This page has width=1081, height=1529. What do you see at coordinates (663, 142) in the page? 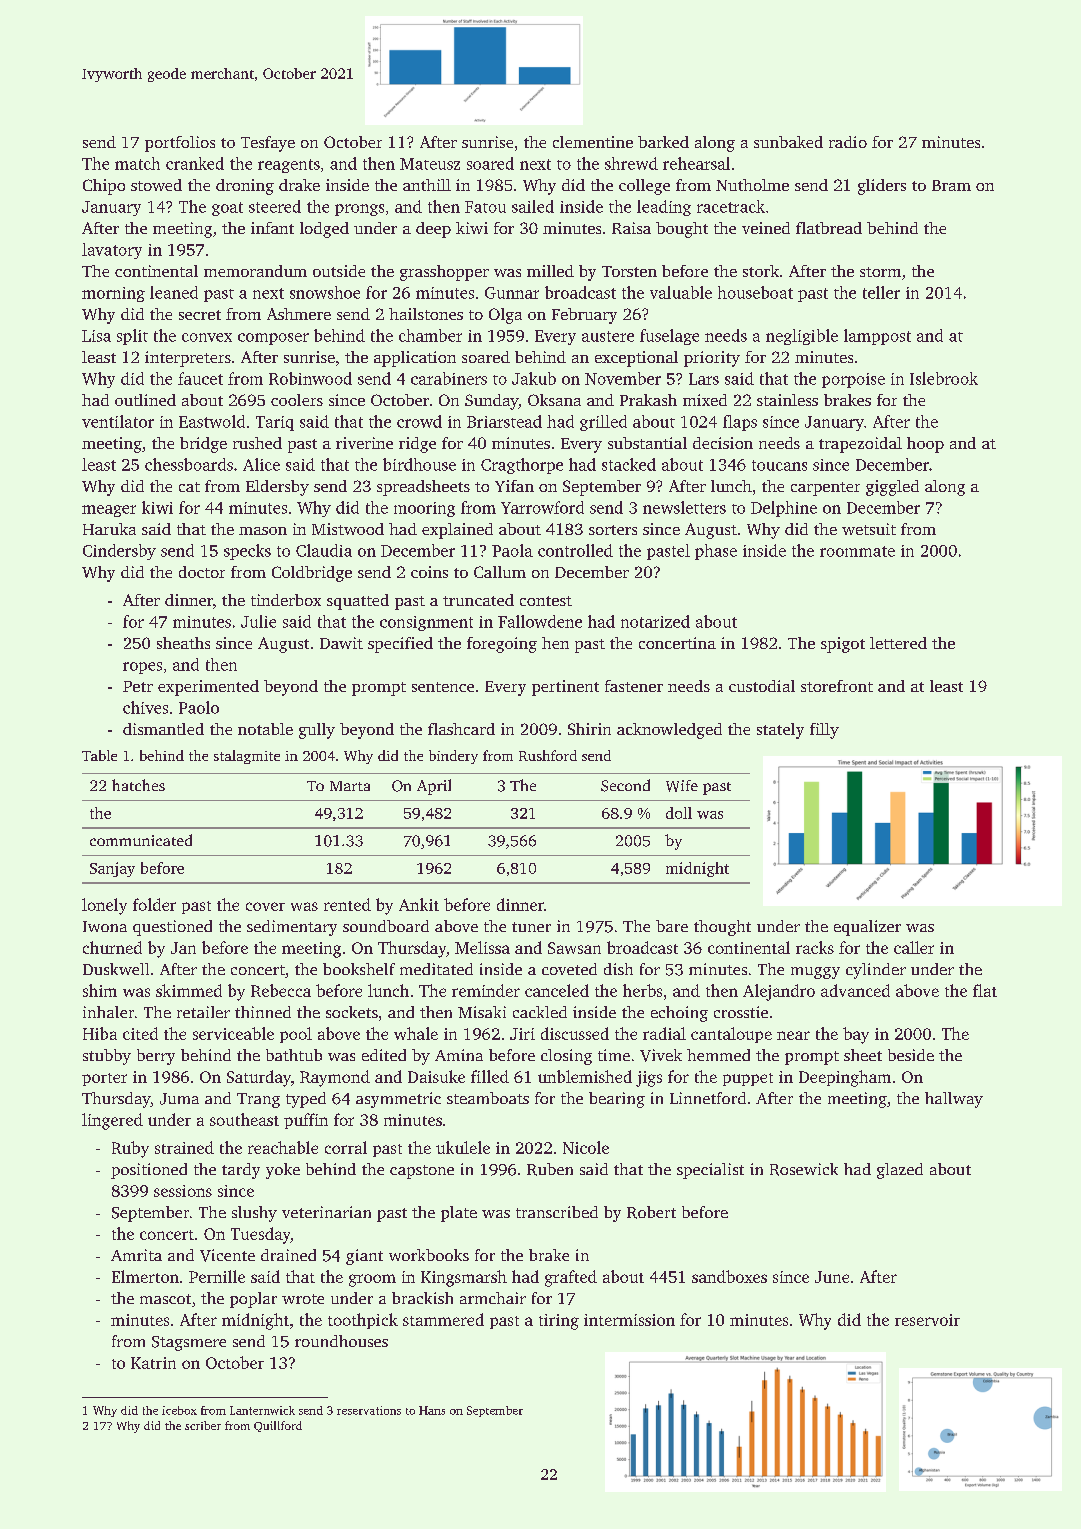
I see `barked` at bounding box center [663, 142].
